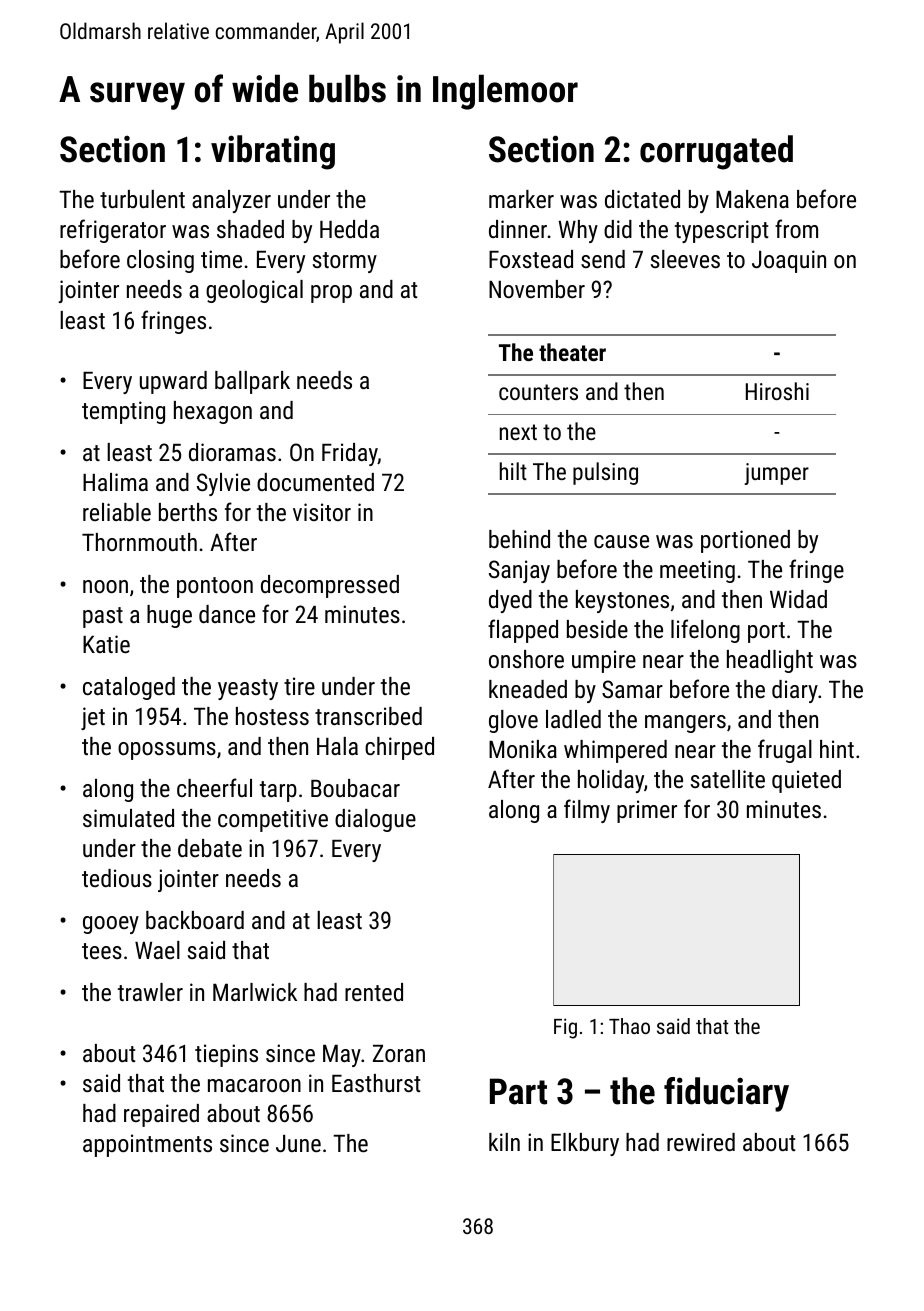  What do you see at coordinates (115, 482) in the screenshot?
I see `Halima` at bounding box center [115, 482].
